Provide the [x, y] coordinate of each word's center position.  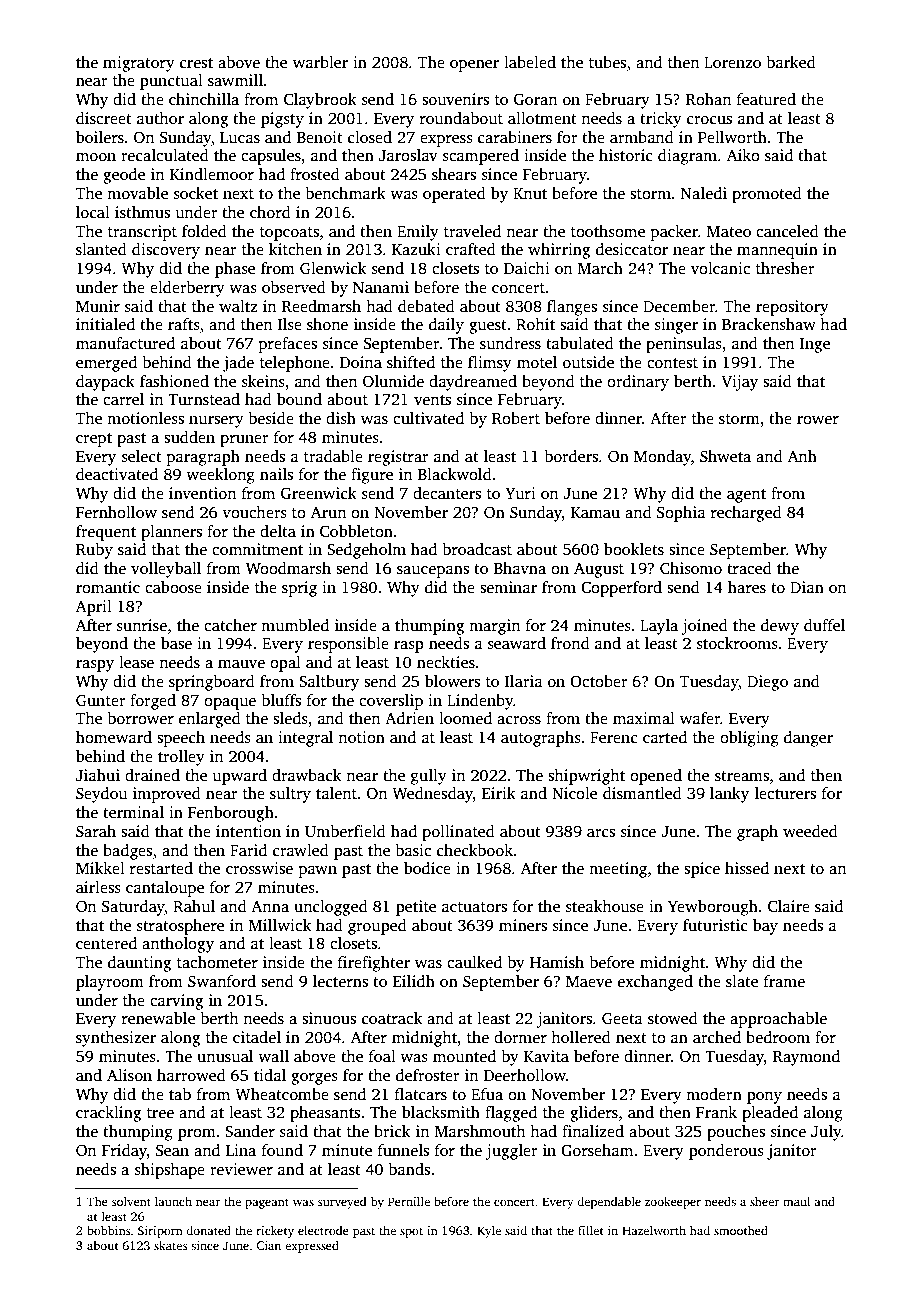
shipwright [586, 777]
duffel [824, 625]
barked [791, 62]
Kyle [489, 1231]
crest [196, 63]
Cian [268, 1245]
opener [474, 66]
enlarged [210, 720]
